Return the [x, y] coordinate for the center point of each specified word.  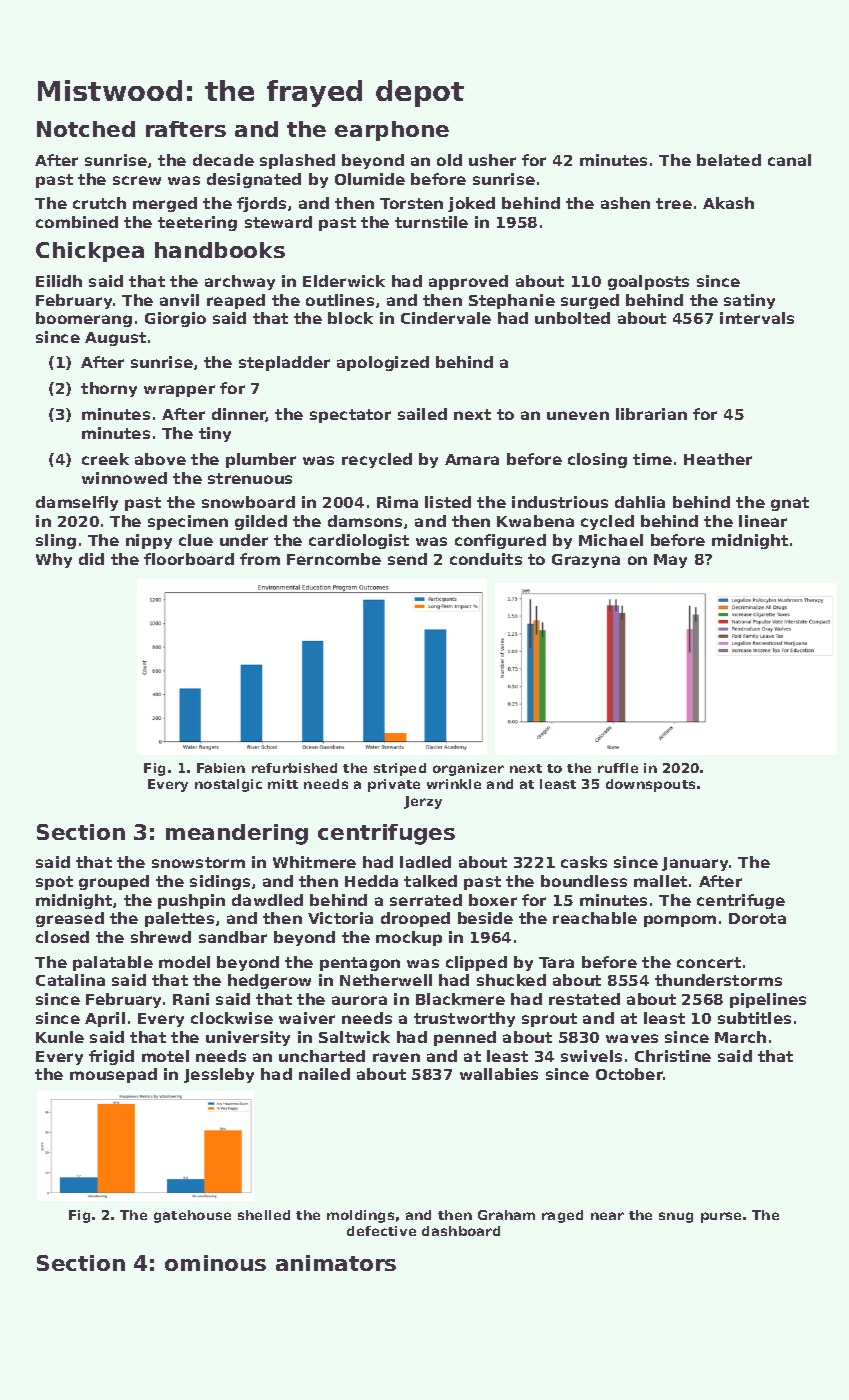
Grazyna [586, 561]
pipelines [768, 1000]
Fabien [221, 768]
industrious [560, 502]
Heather [718, 459]
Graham [506, 1215]
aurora [359, 1000]
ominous [215, 1263]
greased [70, 919]
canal [789, 160]
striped [400, 769]
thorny [109, 389]
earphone [392, 131]
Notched [86, 129]
